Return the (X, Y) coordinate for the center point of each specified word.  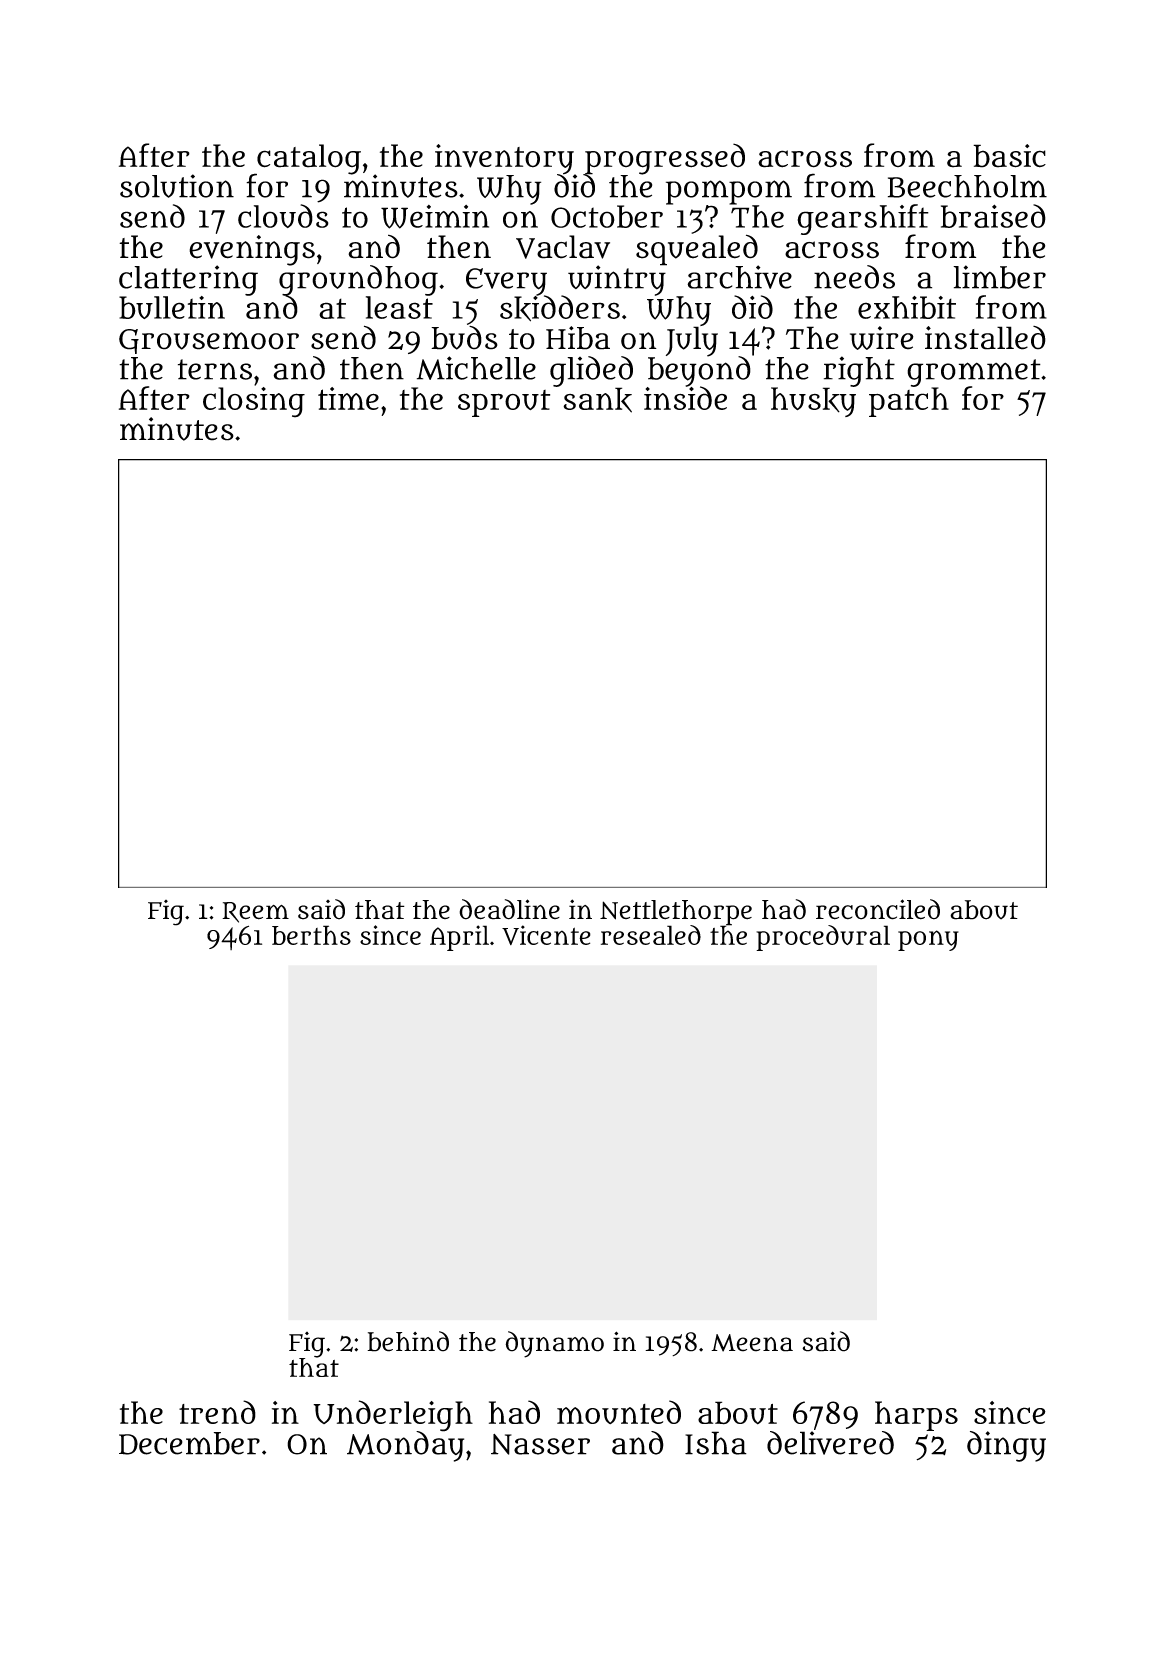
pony (928, 940)
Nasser (540, 1444)
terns (215, 369)
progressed (665, 158)
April (459, 938)
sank (597, 400)
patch (909, 402)
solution (177, 186)
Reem (255, 912)
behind (408, 1341)
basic (1009, 156)
